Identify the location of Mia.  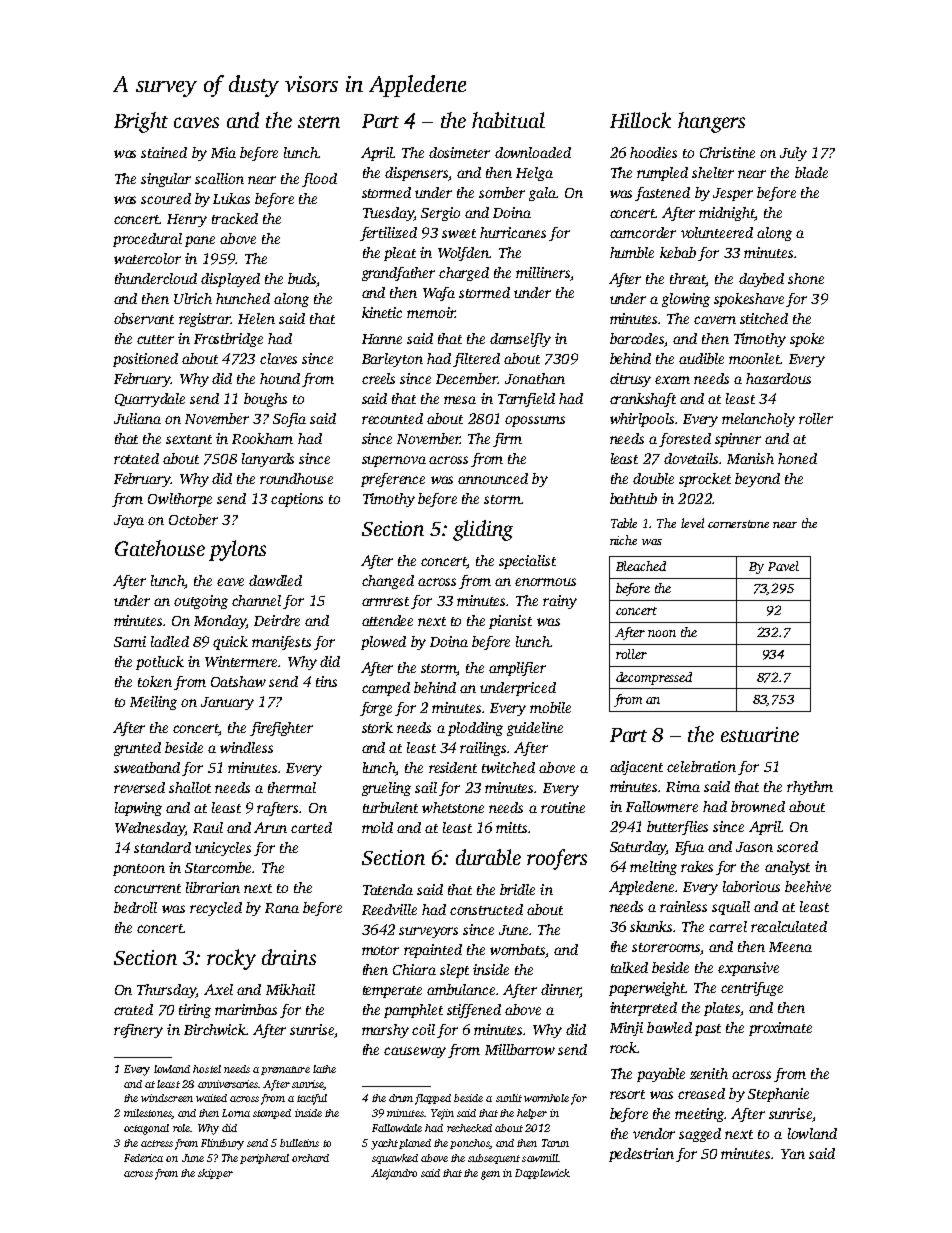
(223, 152).
